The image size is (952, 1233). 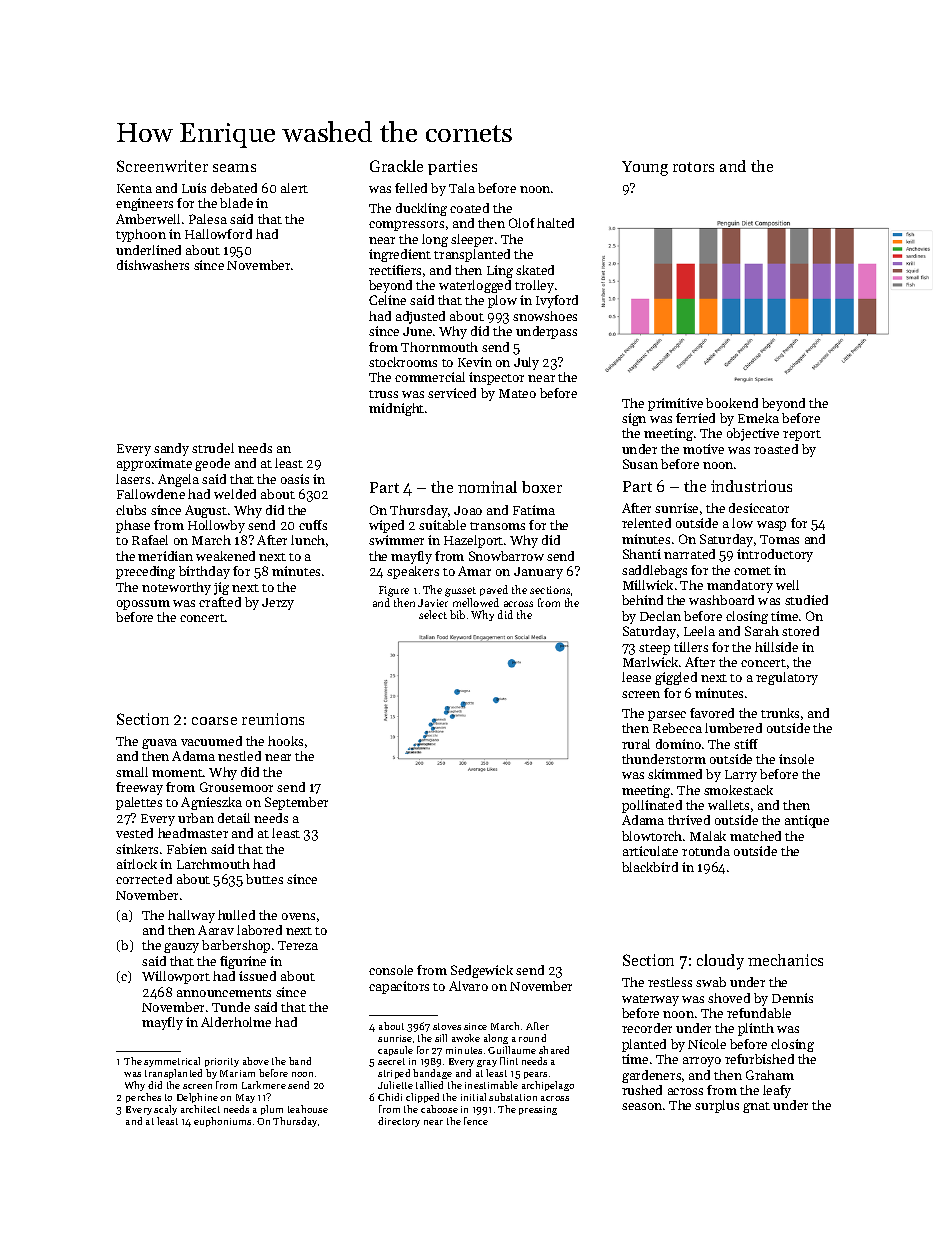 I want to click on pollinated, so click(x=652, y=806).
